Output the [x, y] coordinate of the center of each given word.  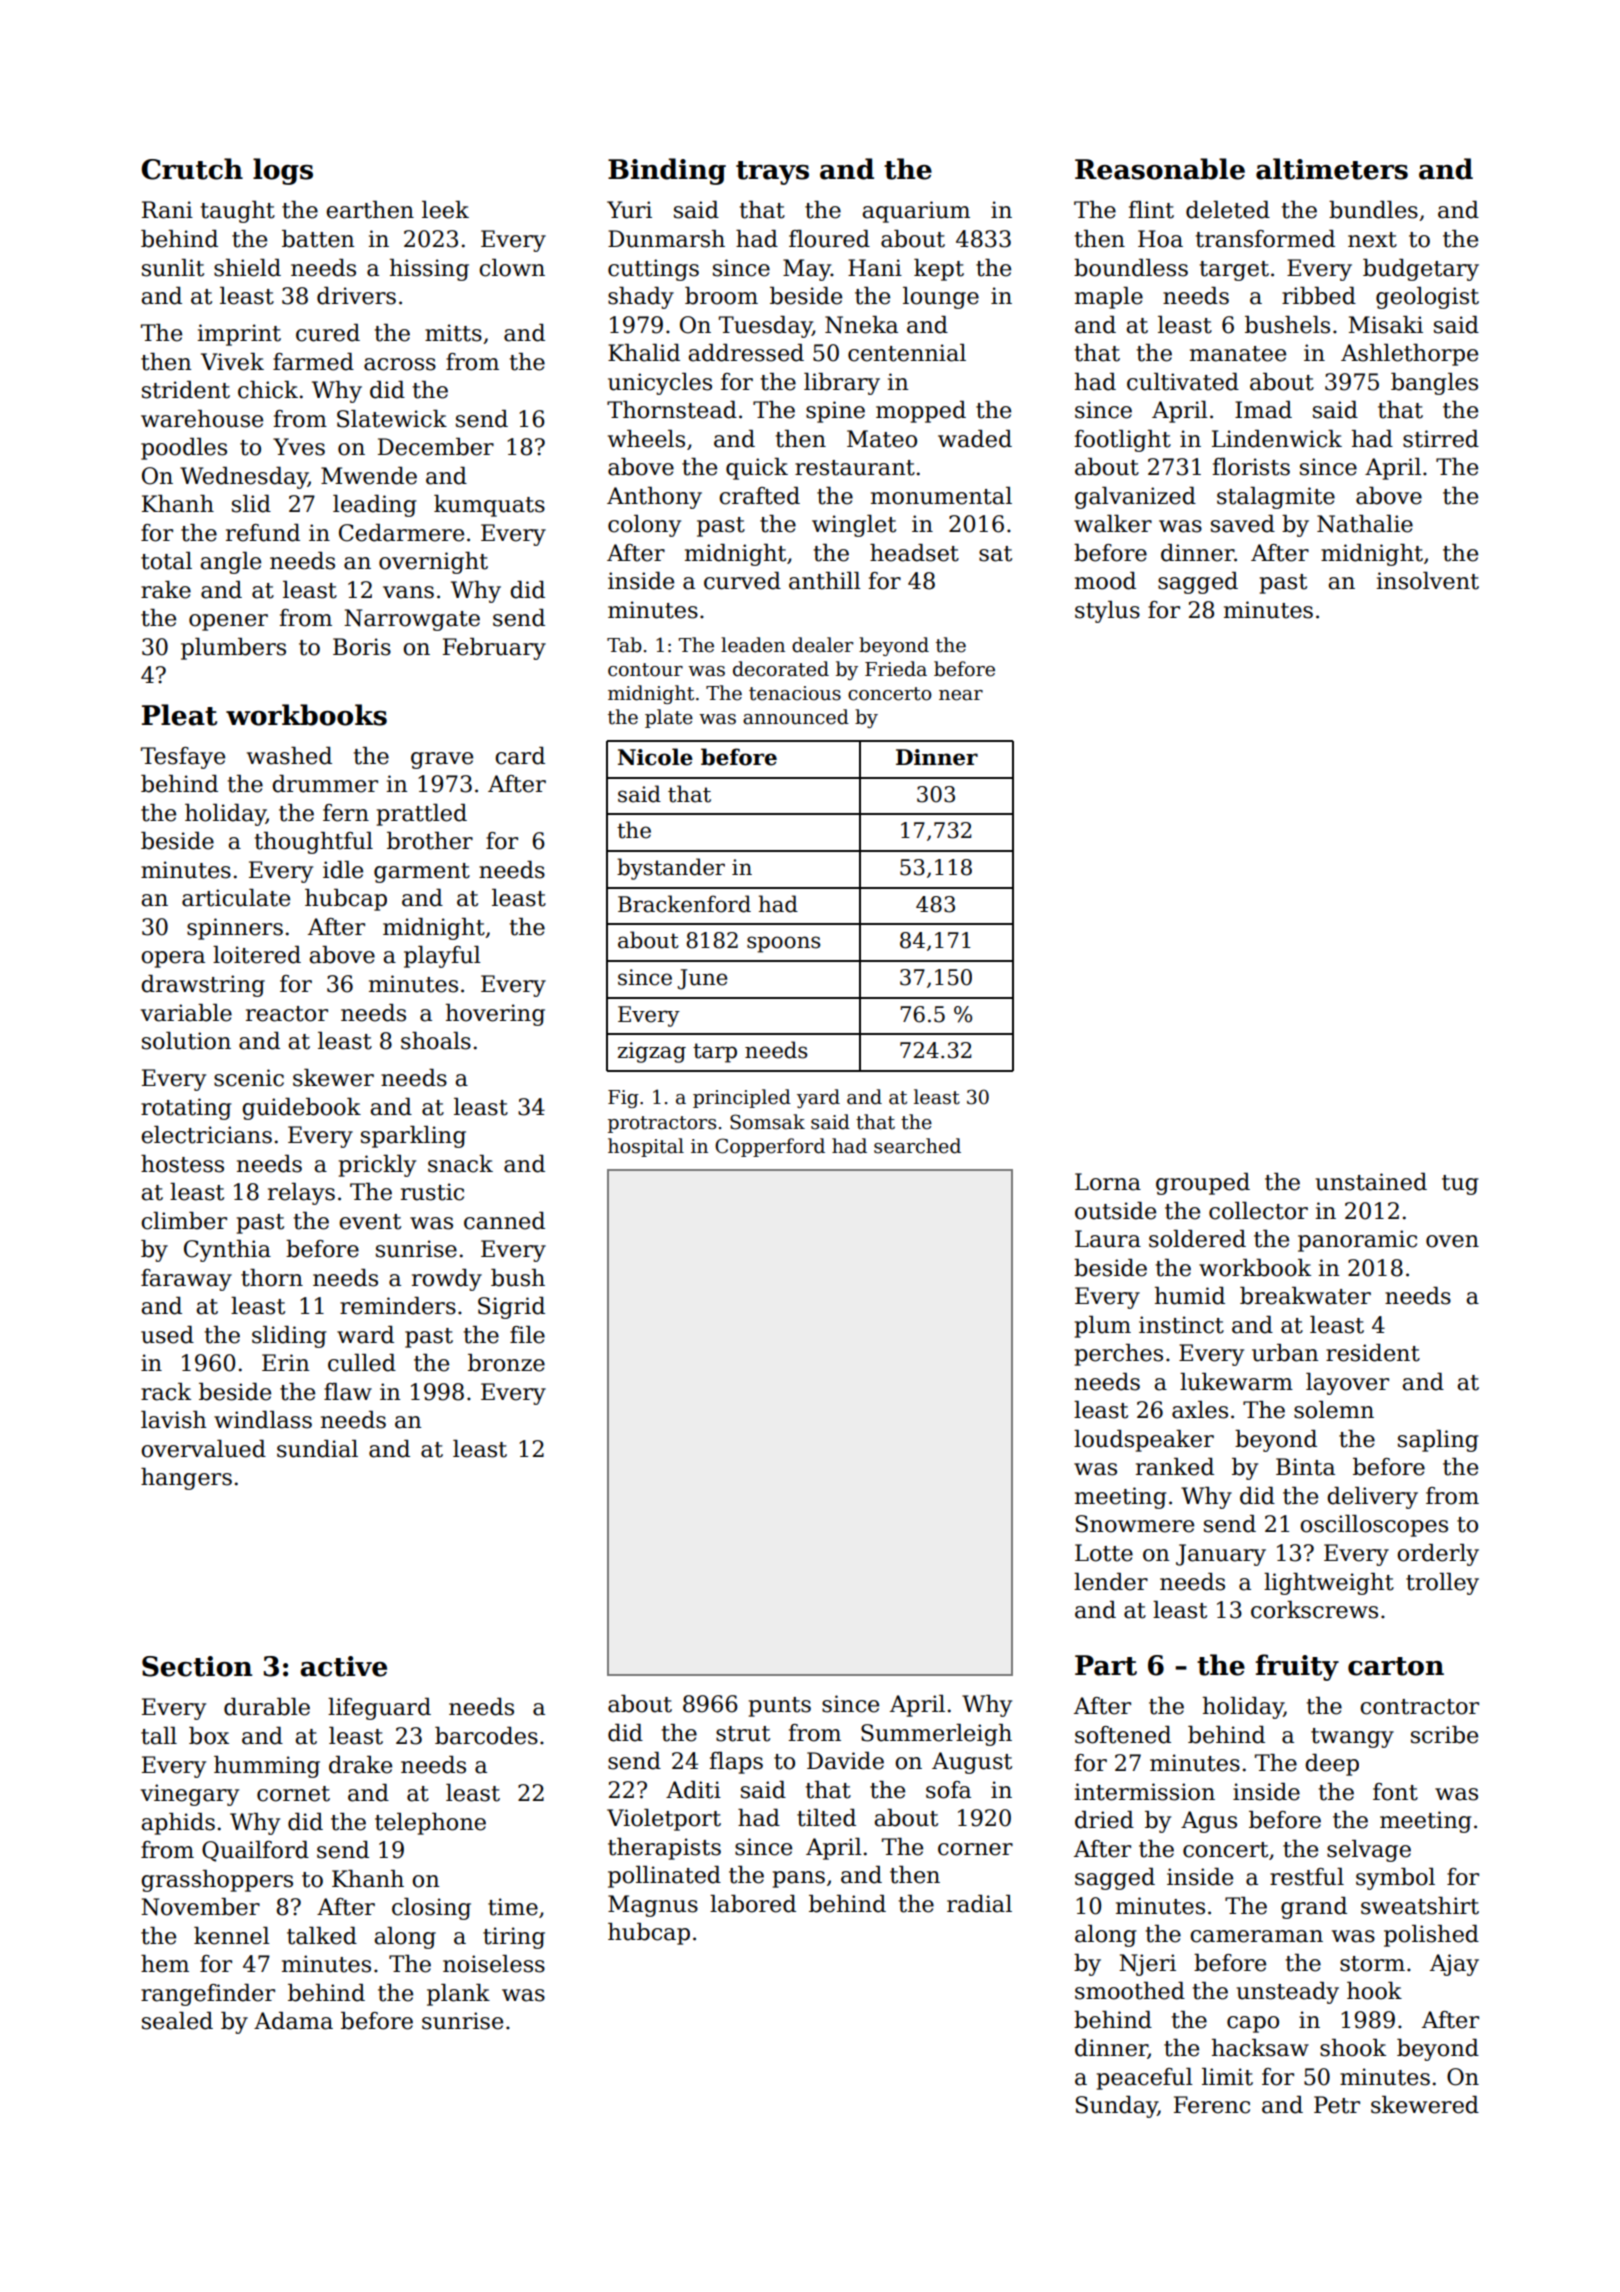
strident [186, 390]
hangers [186, 1479]
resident [1373, 1353]
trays [772, 173]
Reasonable [1160, 169]
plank [458, 1995]
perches [1119, 1355]
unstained [1371, 1182]
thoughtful [314, 843]
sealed [177, 2021]
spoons [783, 944]
